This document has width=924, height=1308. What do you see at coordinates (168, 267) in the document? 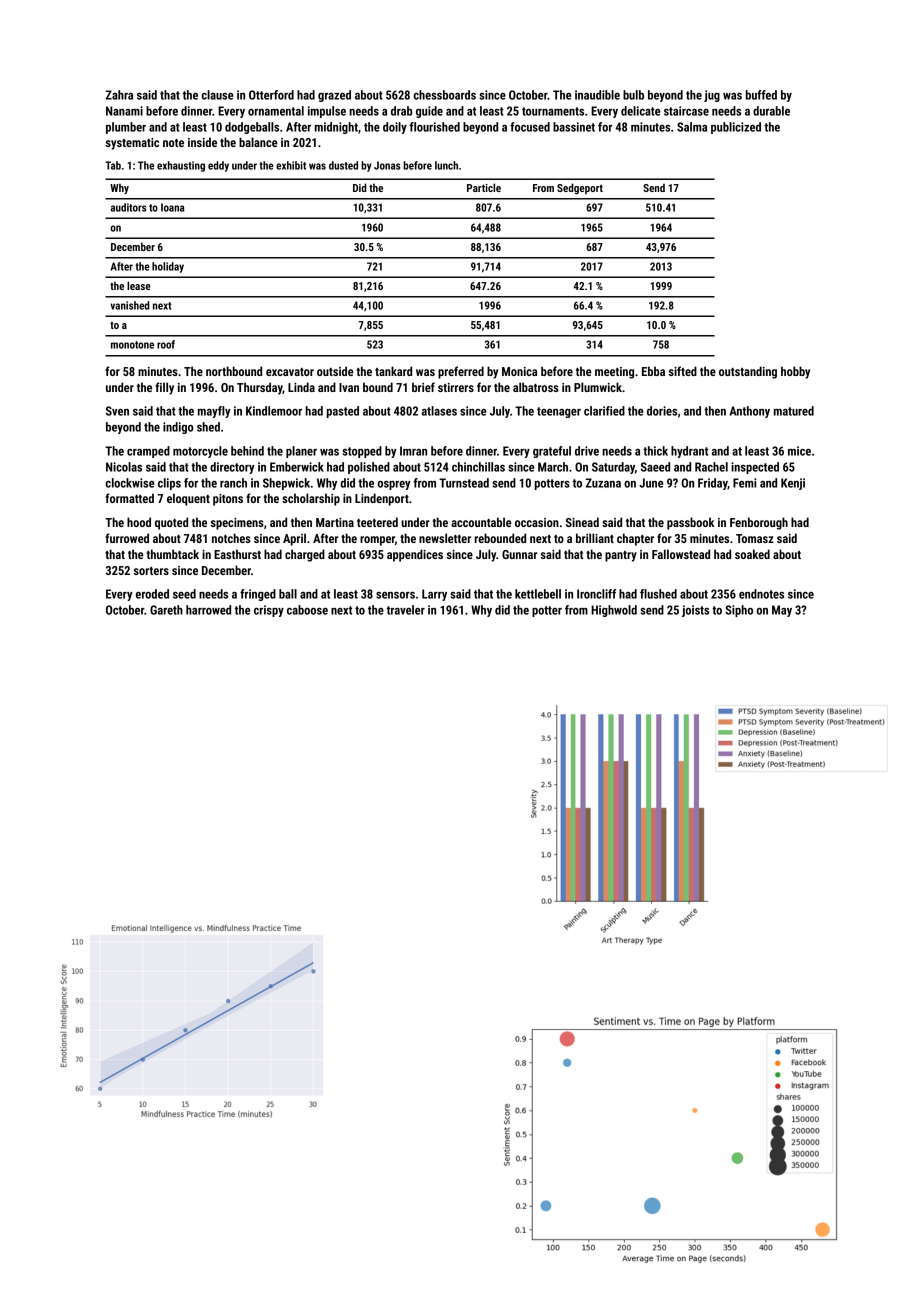
I see `holiday` at bounding box center [168, 267].
